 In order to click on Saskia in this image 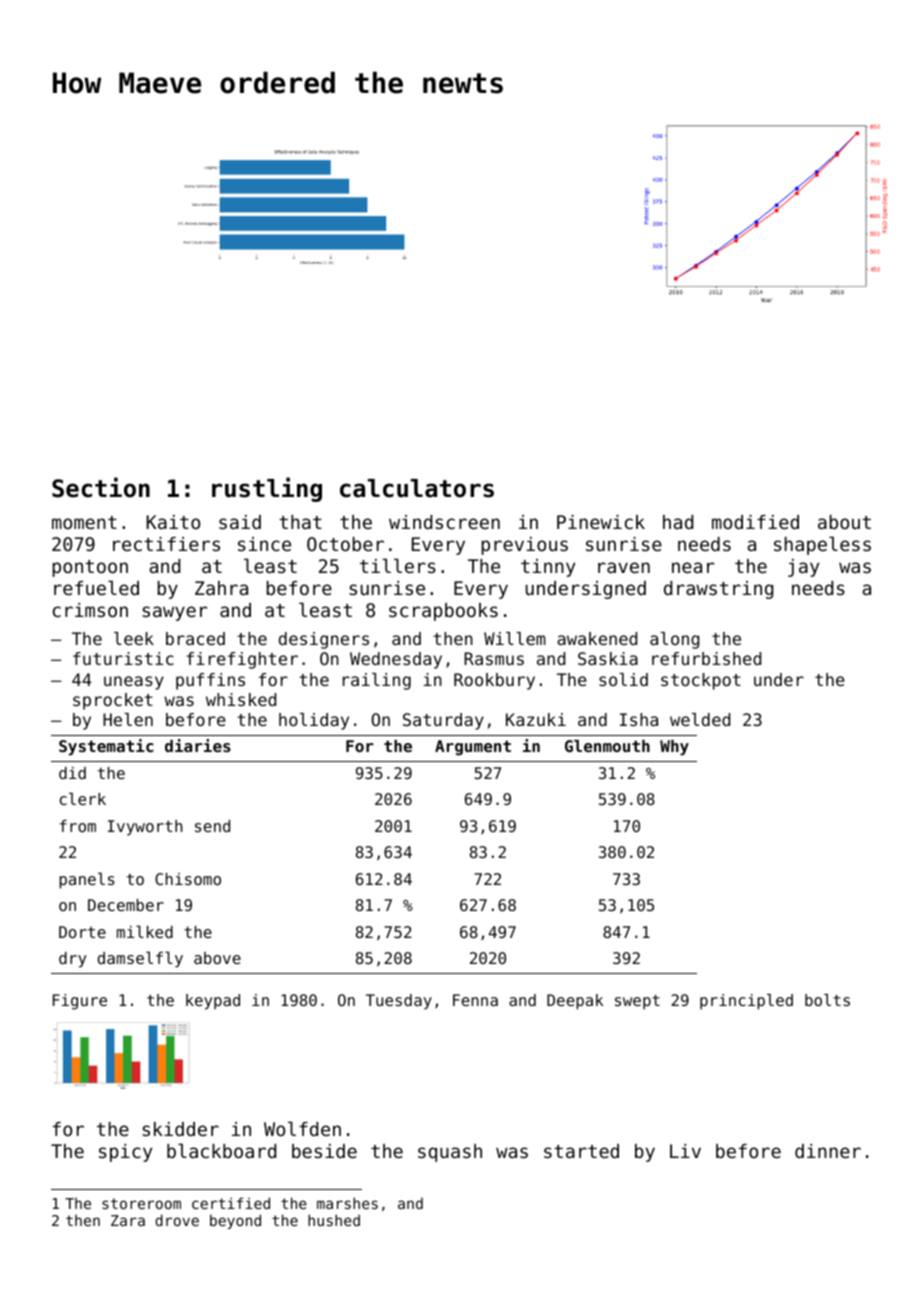, I will do `click(608, 658)`.
